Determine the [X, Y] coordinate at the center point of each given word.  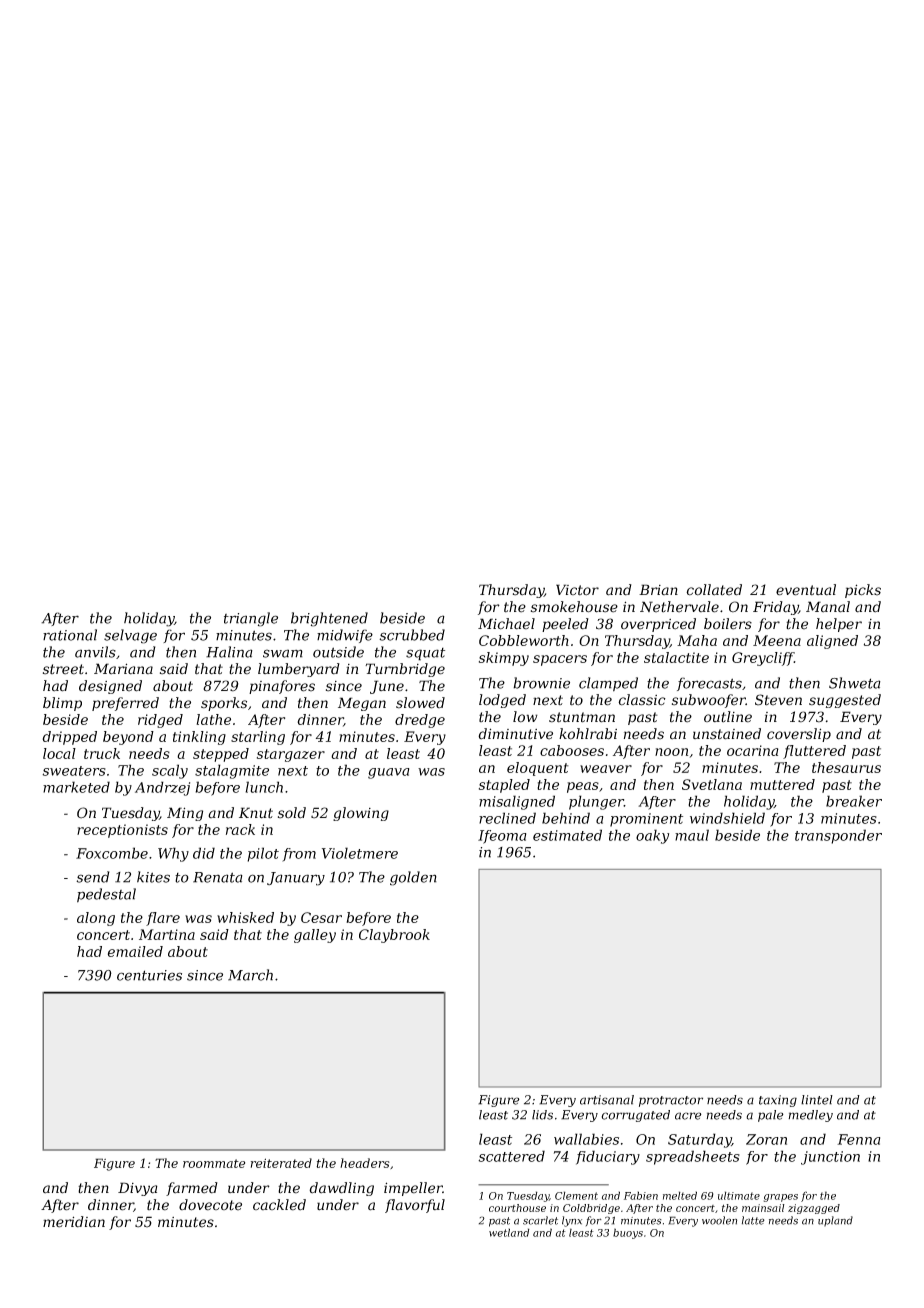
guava [388, 773]
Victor [577, 590]
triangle [251, 619]
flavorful [415, 1206]
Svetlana [712, 784]
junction [830, 1158]
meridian [74, 1222]
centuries [149, 975]
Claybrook [394, 936]
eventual [806, 590]
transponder [838, 836]
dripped [69, 738]
